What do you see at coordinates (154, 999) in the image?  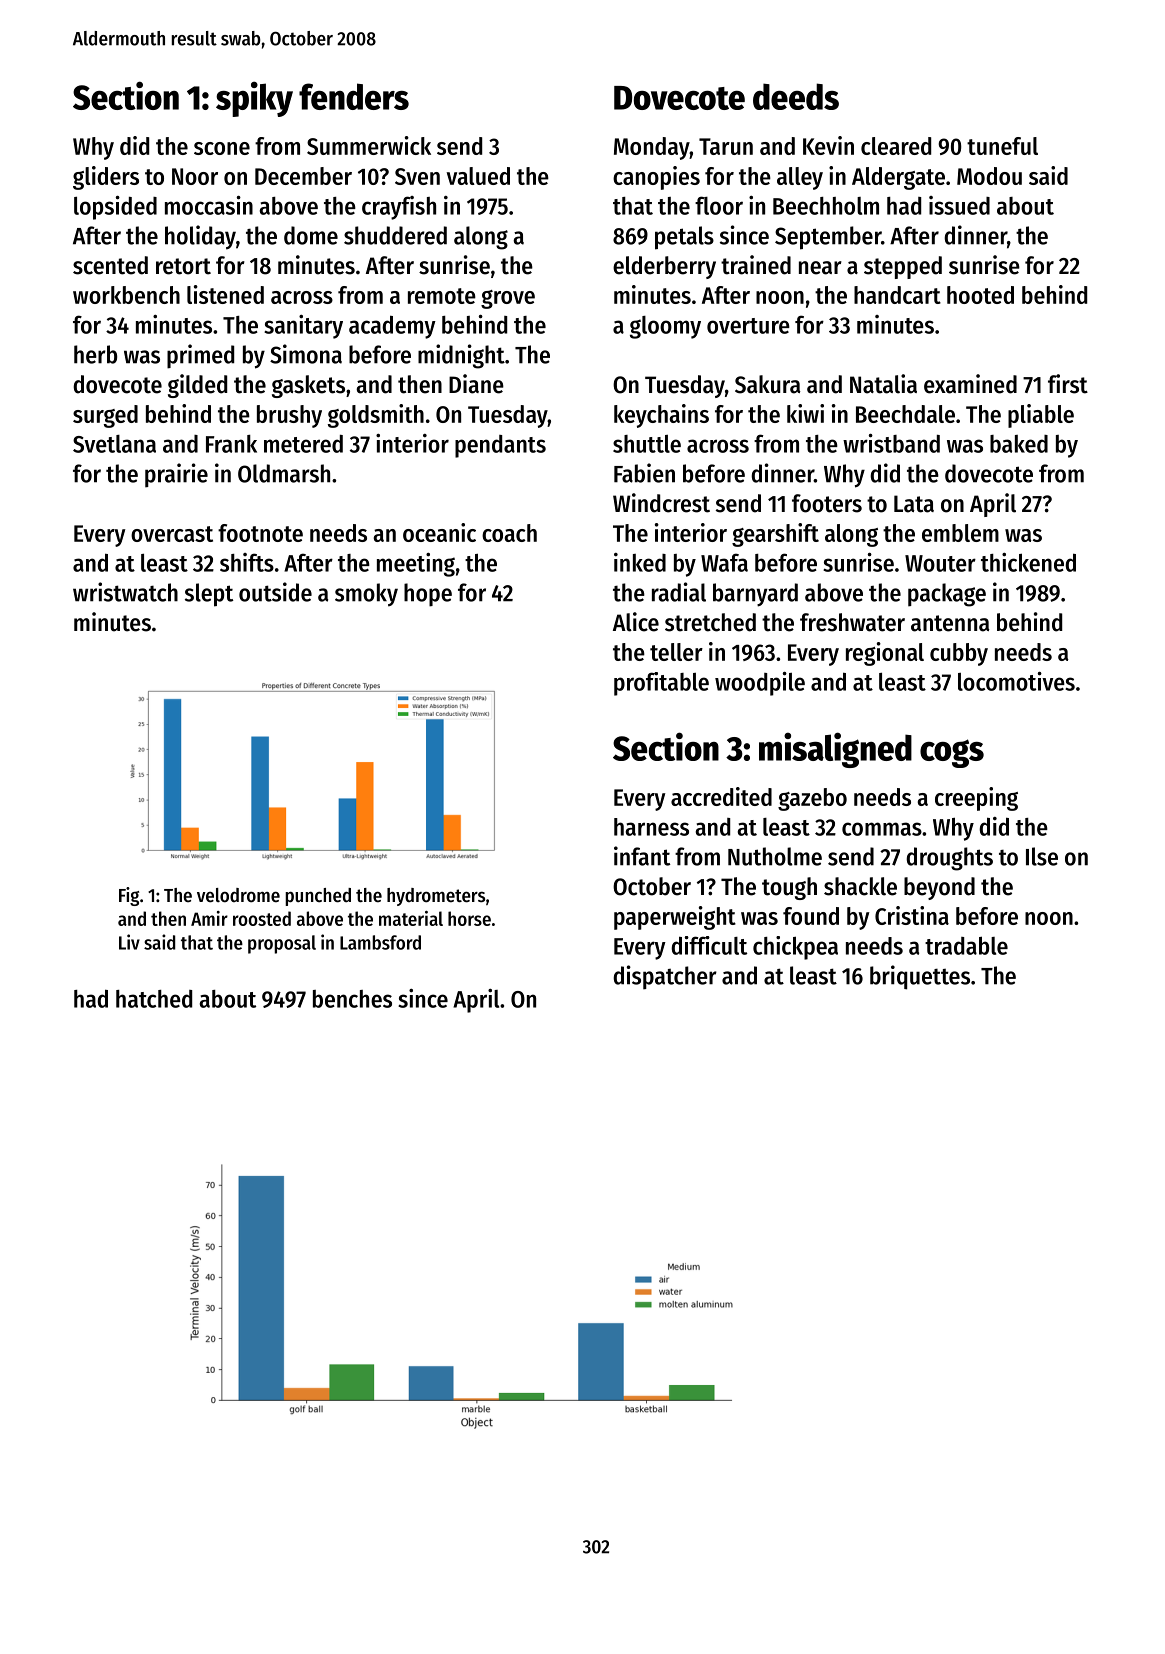 I see `hatched` at bounding box center [154, 999].
